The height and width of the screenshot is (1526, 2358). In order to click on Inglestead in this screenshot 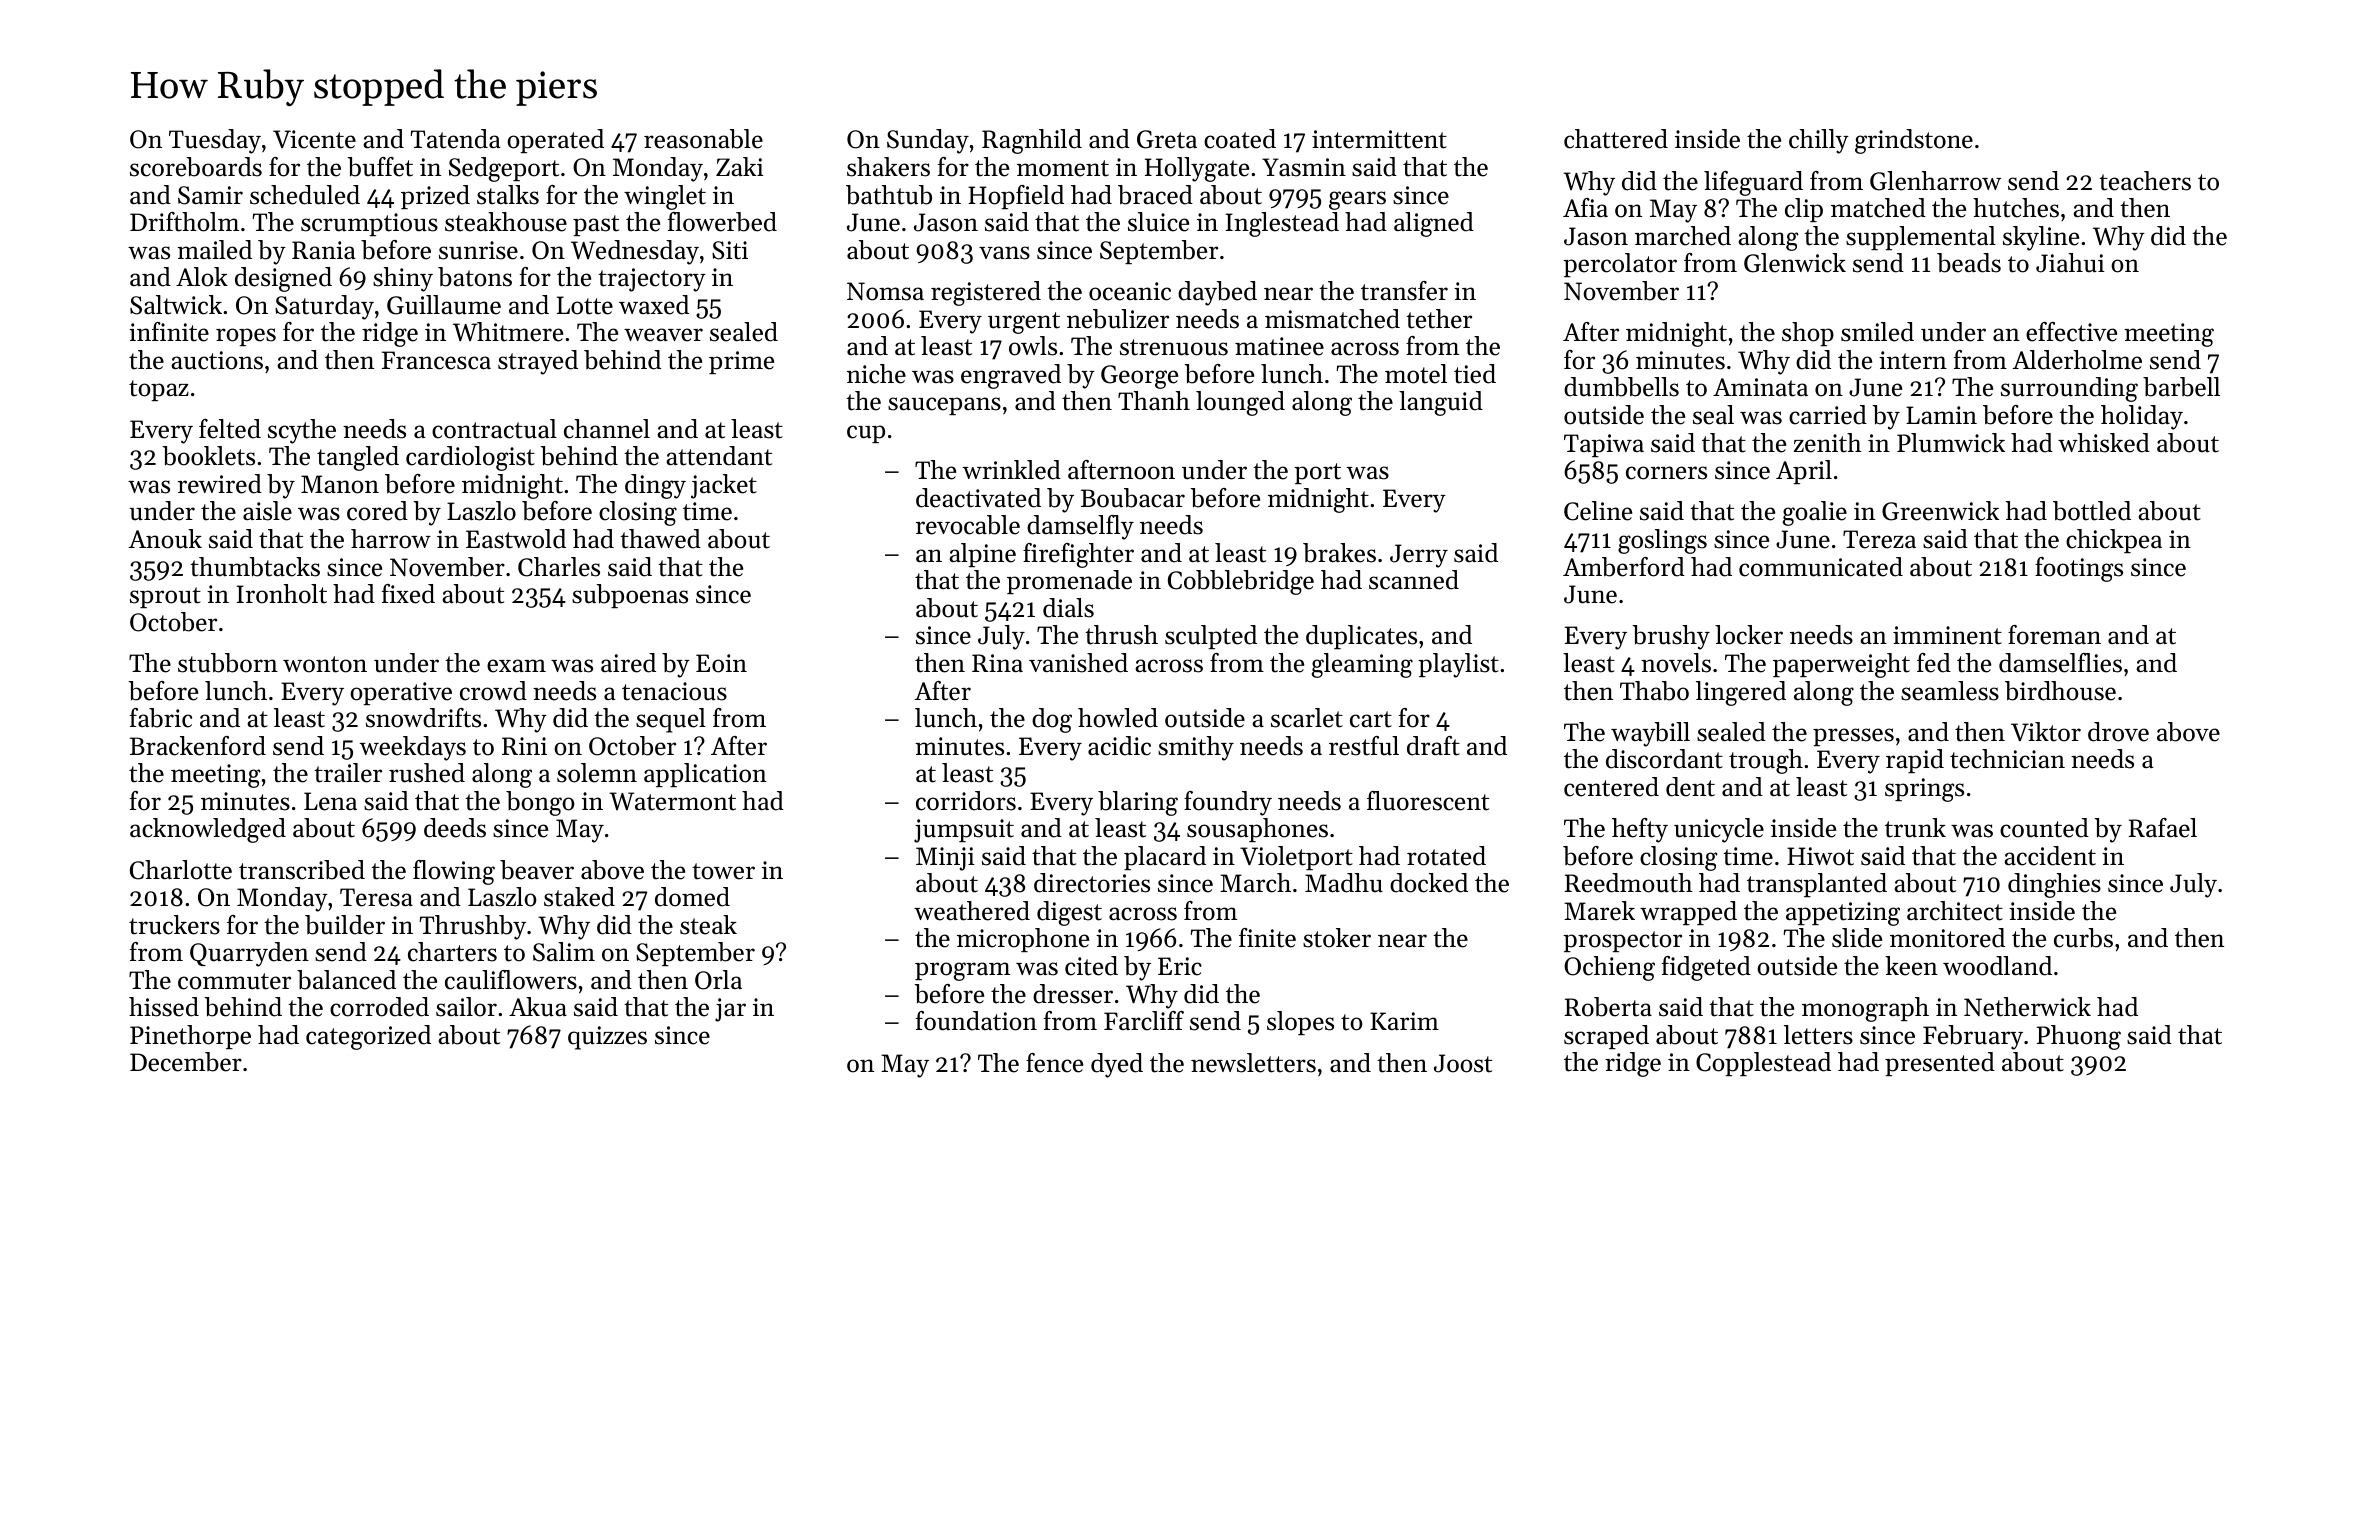, I will do `click(1282, 224)`.
